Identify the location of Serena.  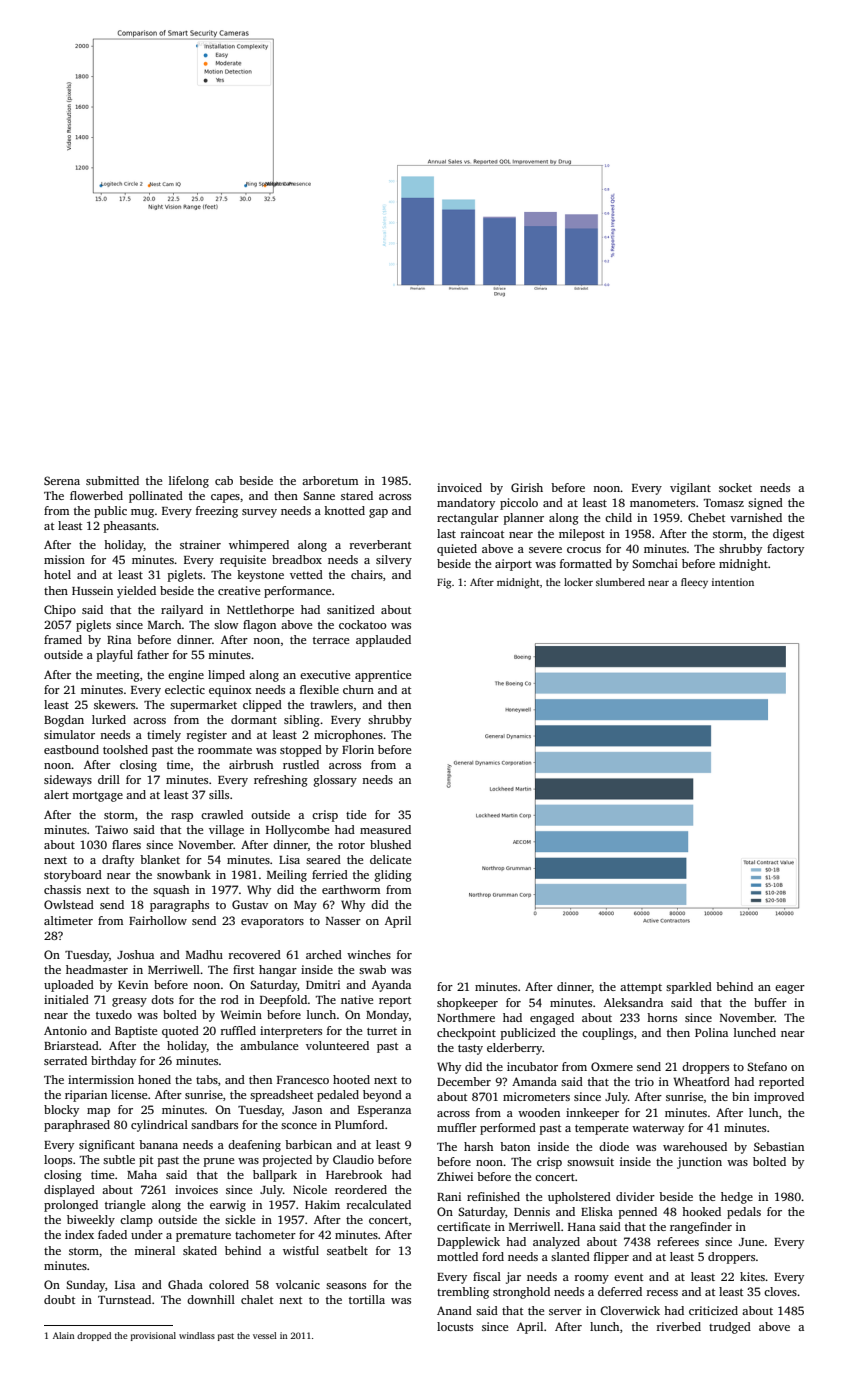
(62, 480).
